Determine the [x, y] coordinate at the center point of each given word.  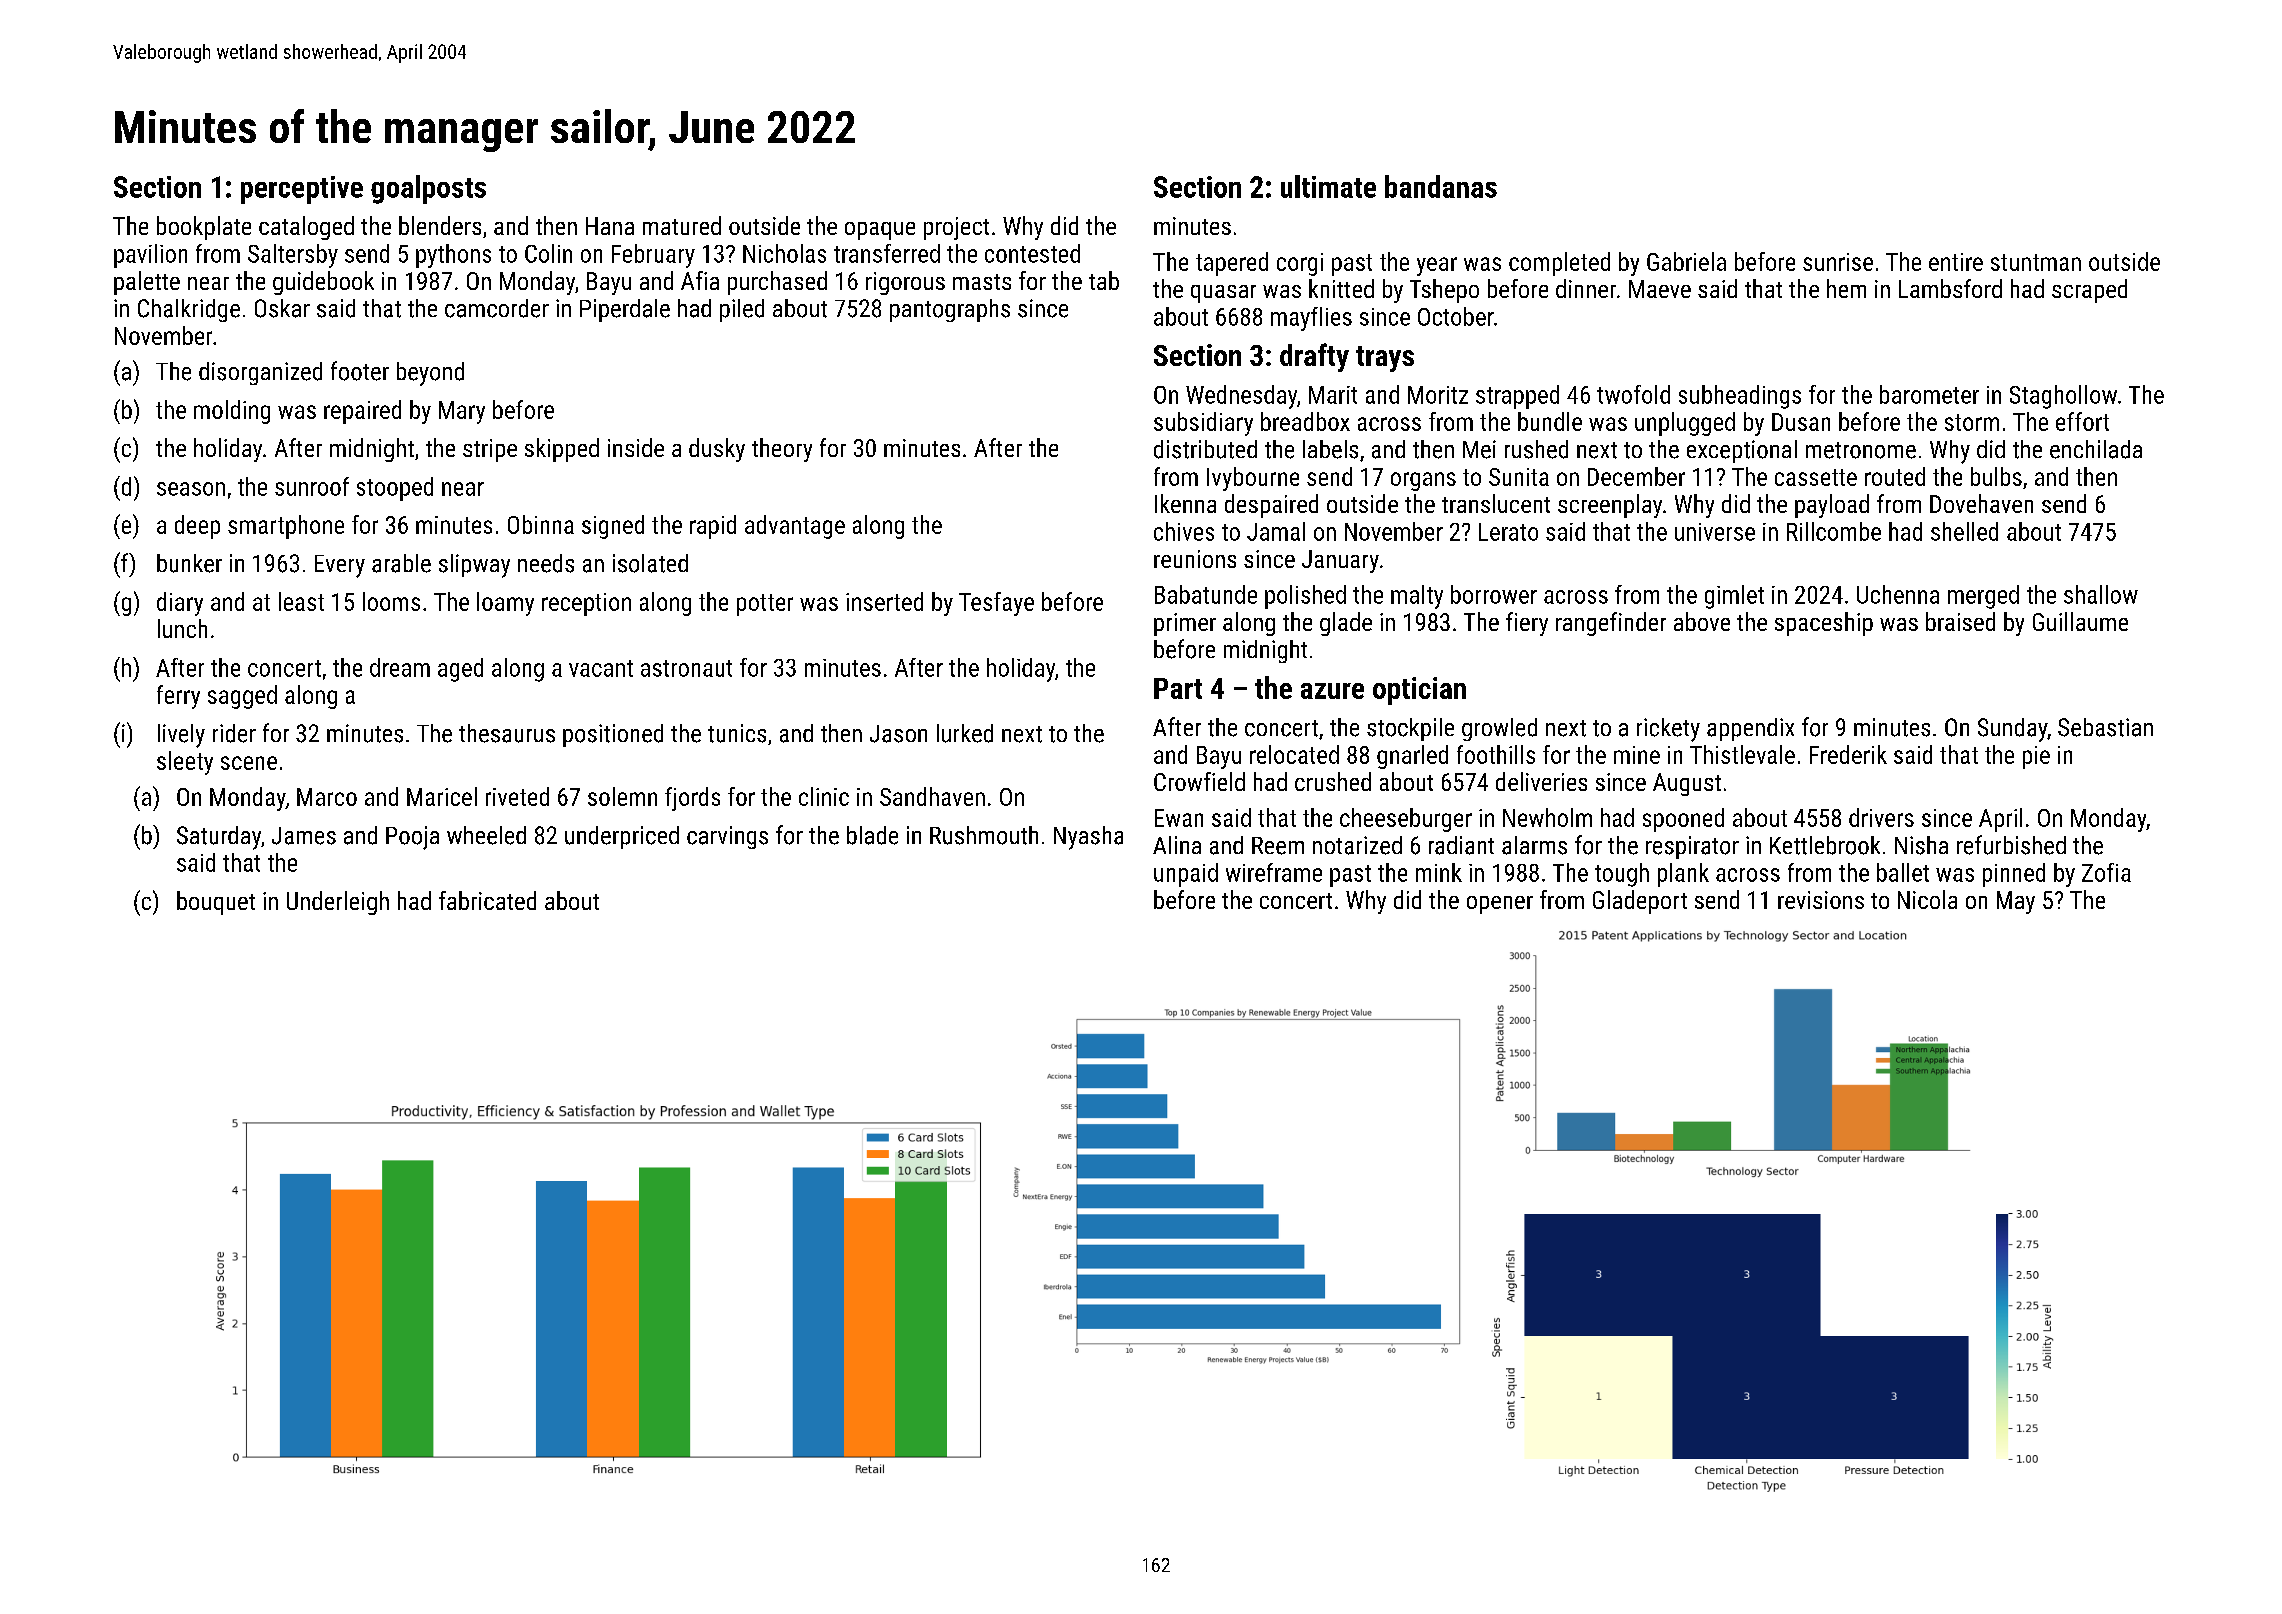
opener [1500, 905]
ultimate [1328, 186]
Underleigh [338, 903]
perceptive [302, 190]
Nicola [1927, 899]
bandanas [1441, 186]
